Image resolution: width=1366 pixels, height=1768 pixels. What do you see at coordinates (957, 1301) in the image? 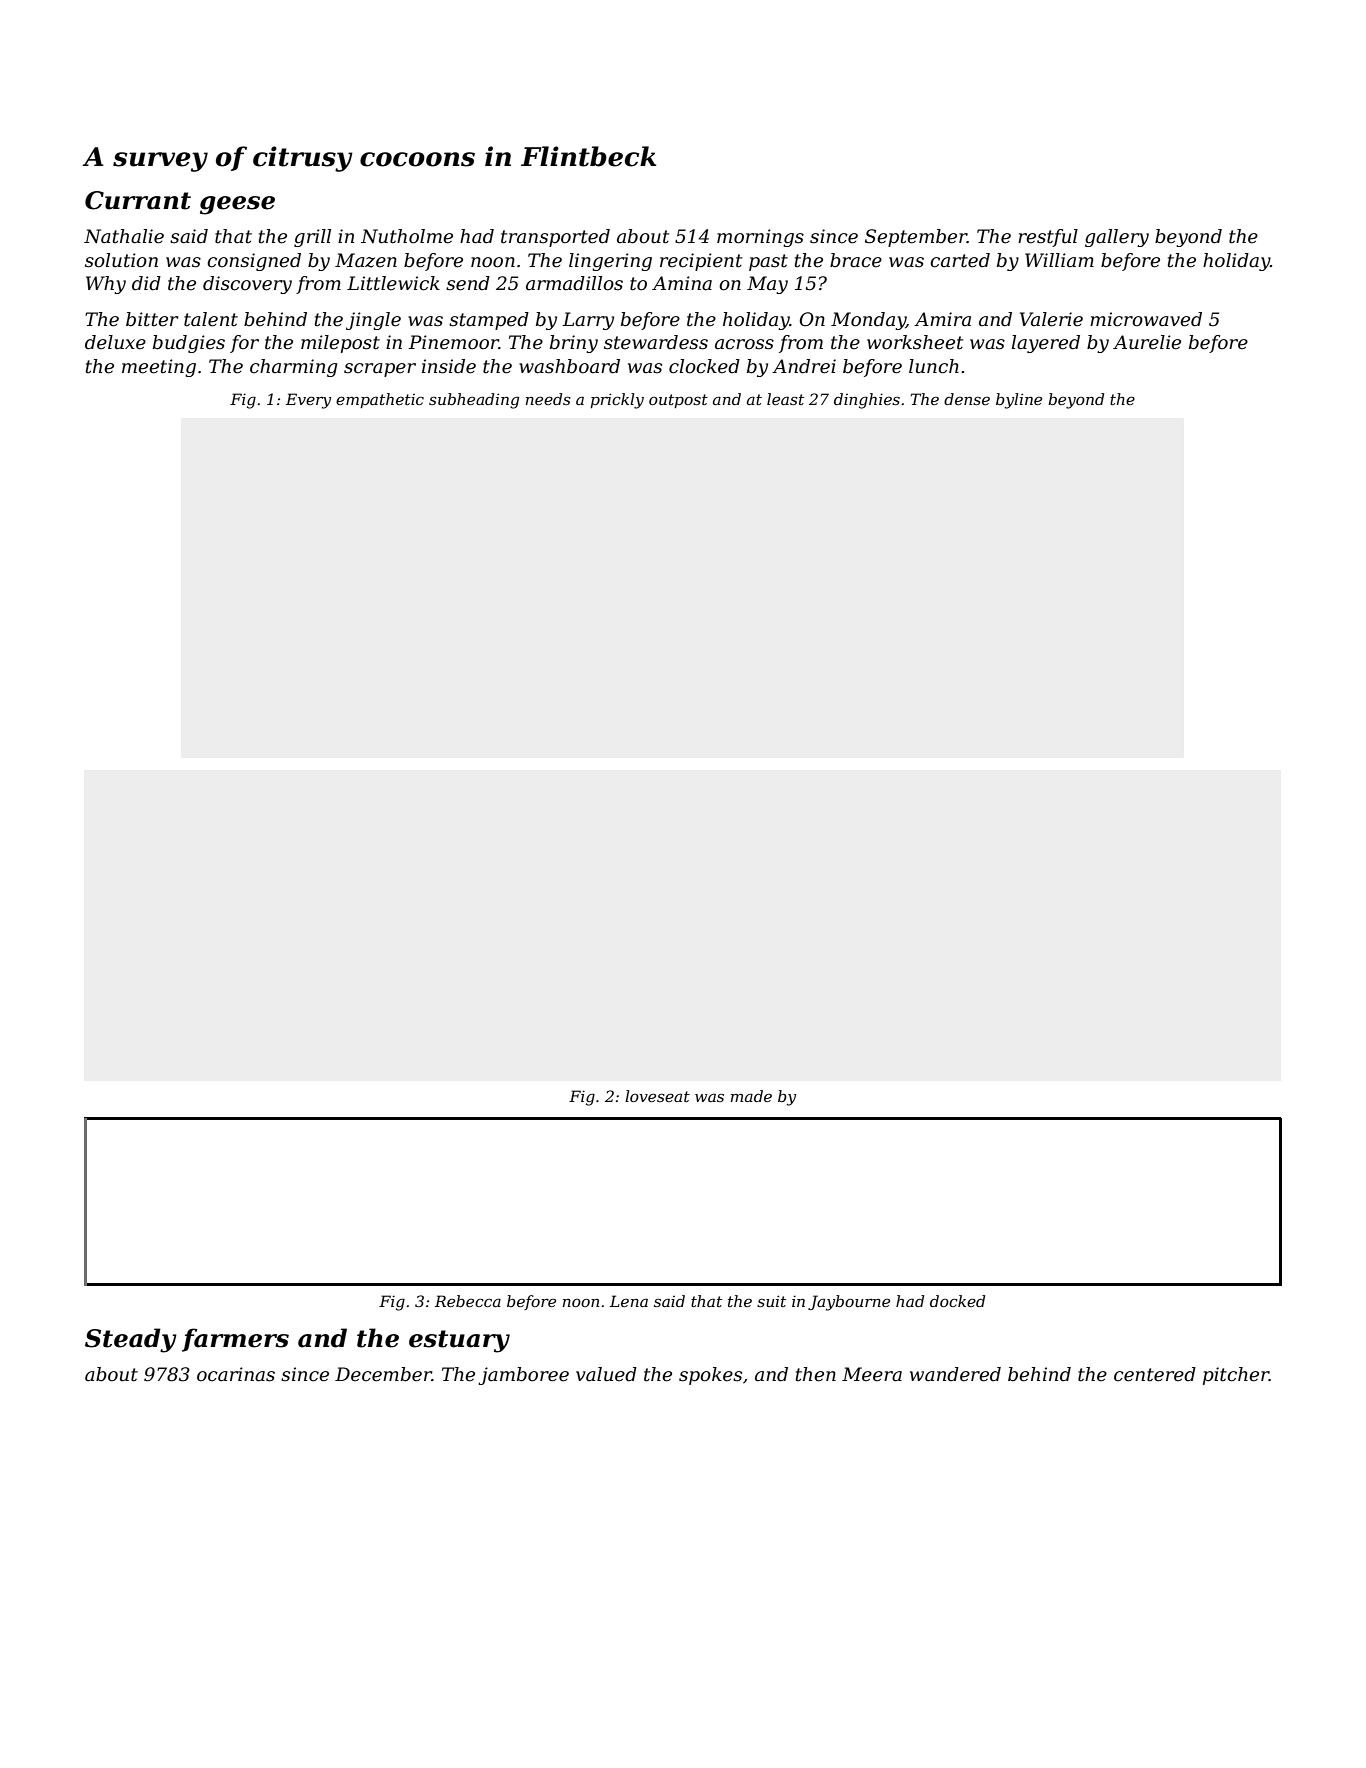
I see `docked` at bounding box center [957, 1301].
